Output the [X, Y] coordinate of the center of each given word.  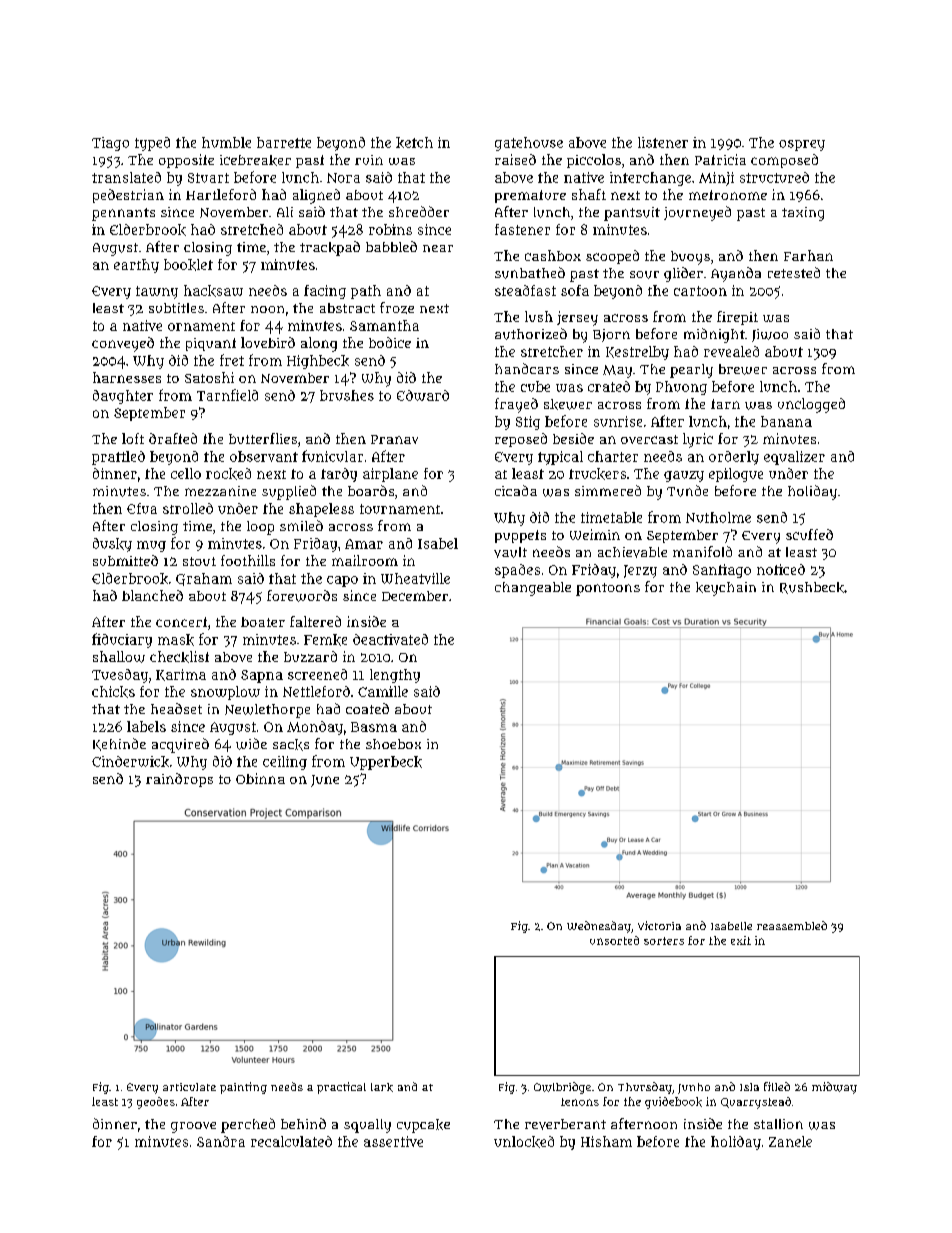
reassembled [792, 925]
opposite [186, 161]
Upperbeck [386, 763]
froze [397, 308]
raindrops [179, 780]
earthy [136, 266]
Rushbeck [812, 588]
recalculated [291, 1141]
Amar [364, 544]
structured [774, 177]
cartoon [700, 291]
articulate [189, 1087]
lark [382, 1087]
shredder [419, 211]
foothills [248, 560]
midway [834, 1088]
